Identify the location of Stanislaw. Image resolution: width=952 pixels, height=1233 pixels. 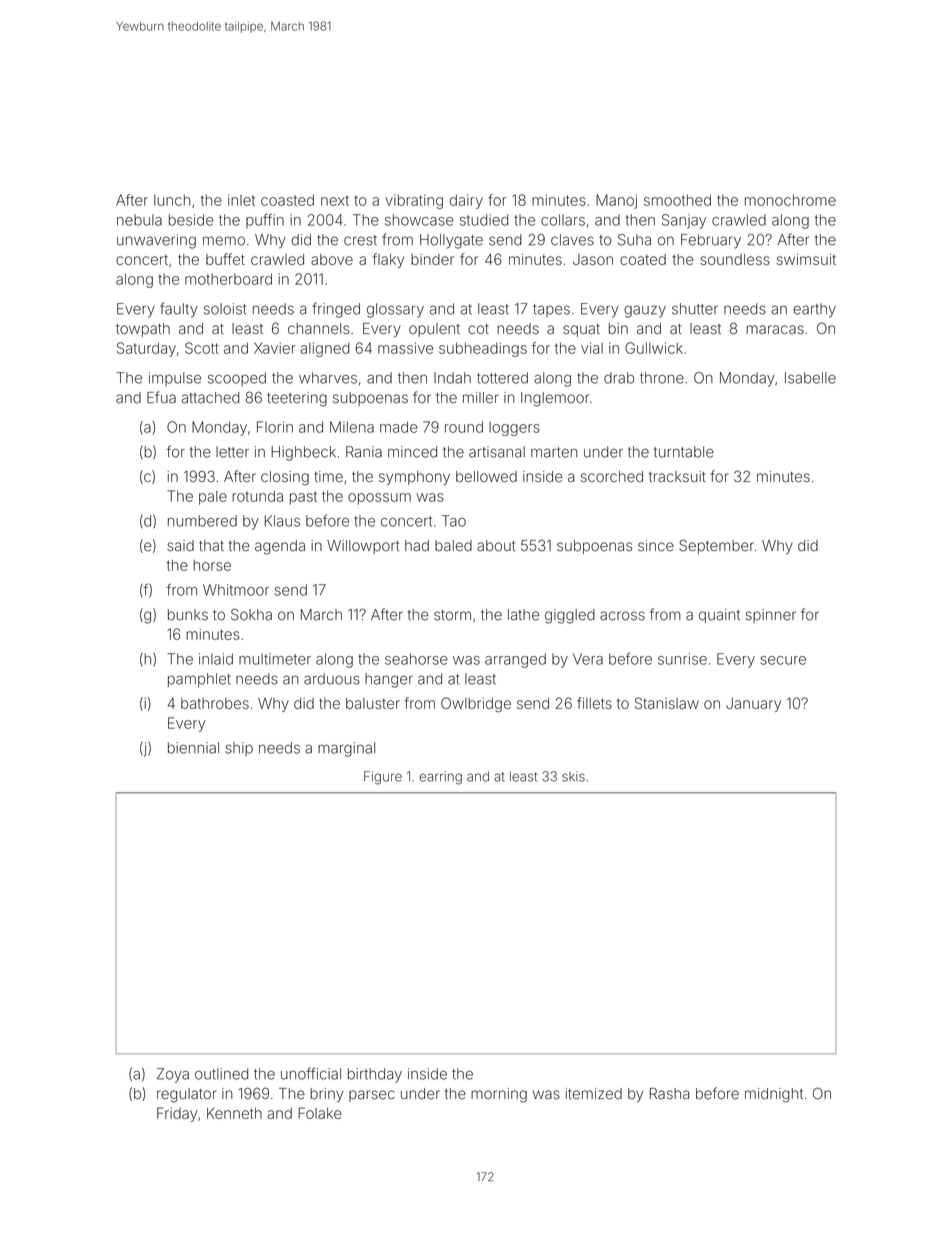
(667, 703).
